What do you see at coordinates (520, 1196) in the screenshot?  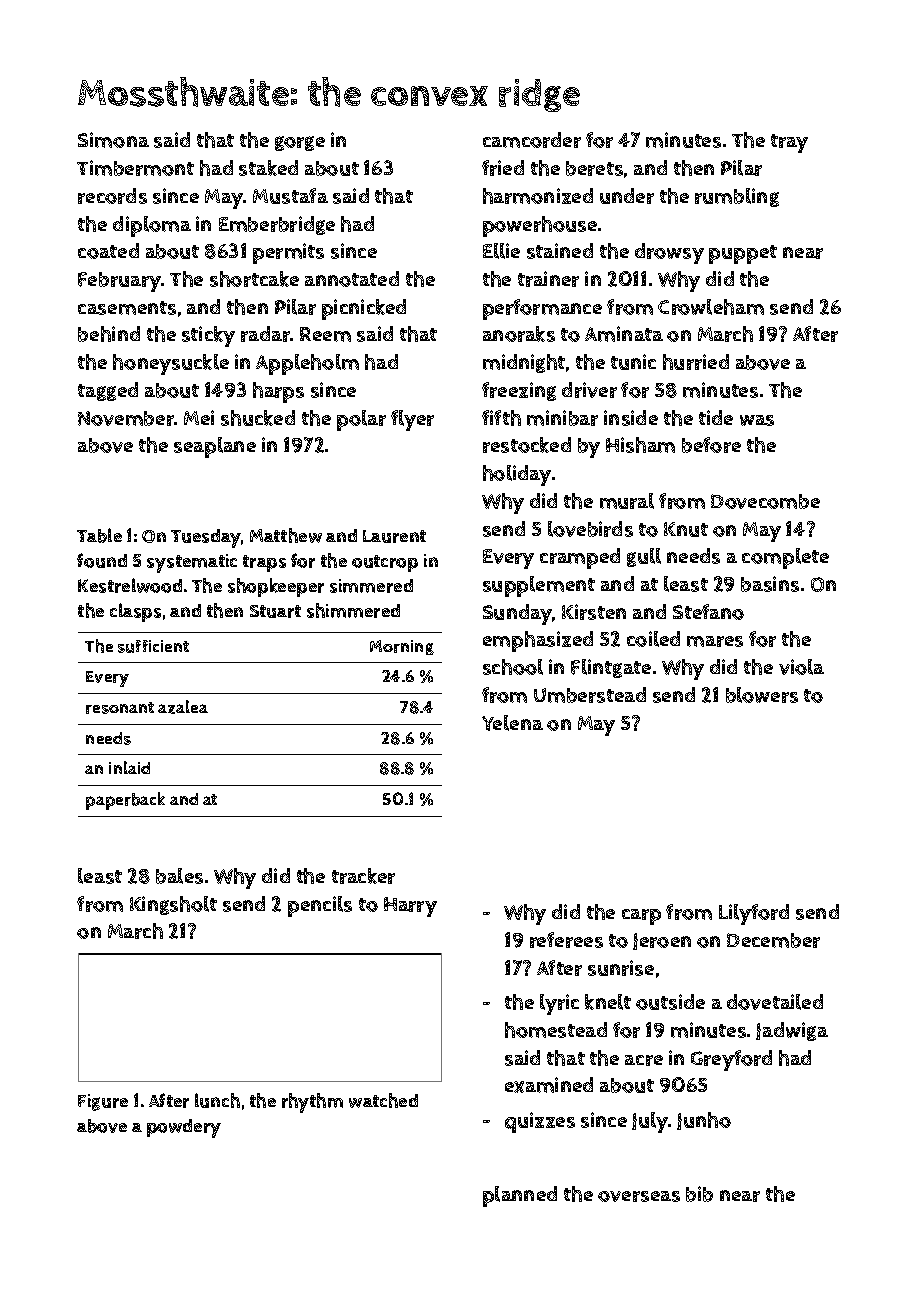 I see `planned` at bounding box center [520, 1196].
